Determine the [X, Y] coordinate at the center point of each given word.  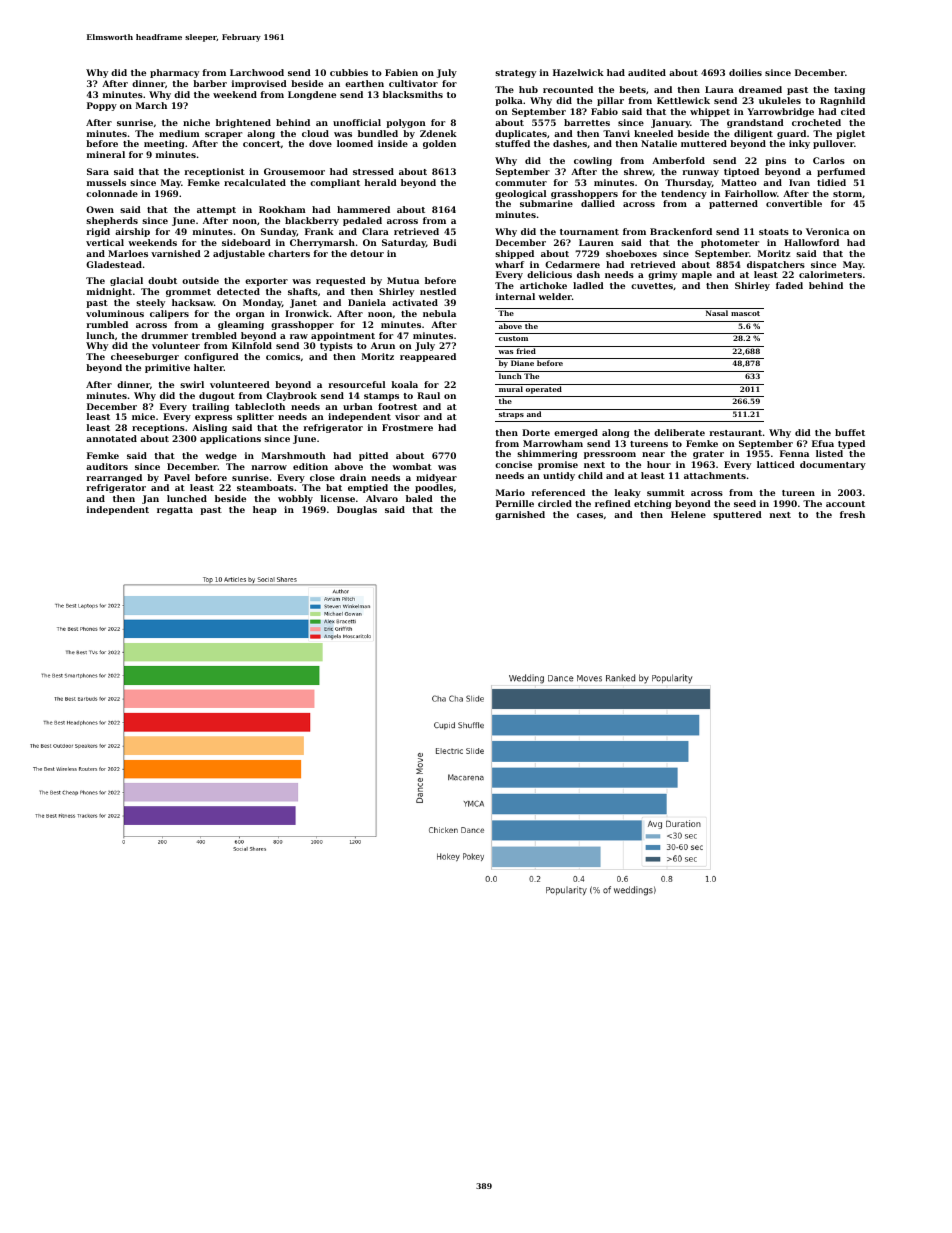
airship [132, 232]
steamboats [265, 487]
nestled [438, 291]
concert [262, 144]
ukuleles [780, 100]
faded [789, 285]
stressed [373, 171]
